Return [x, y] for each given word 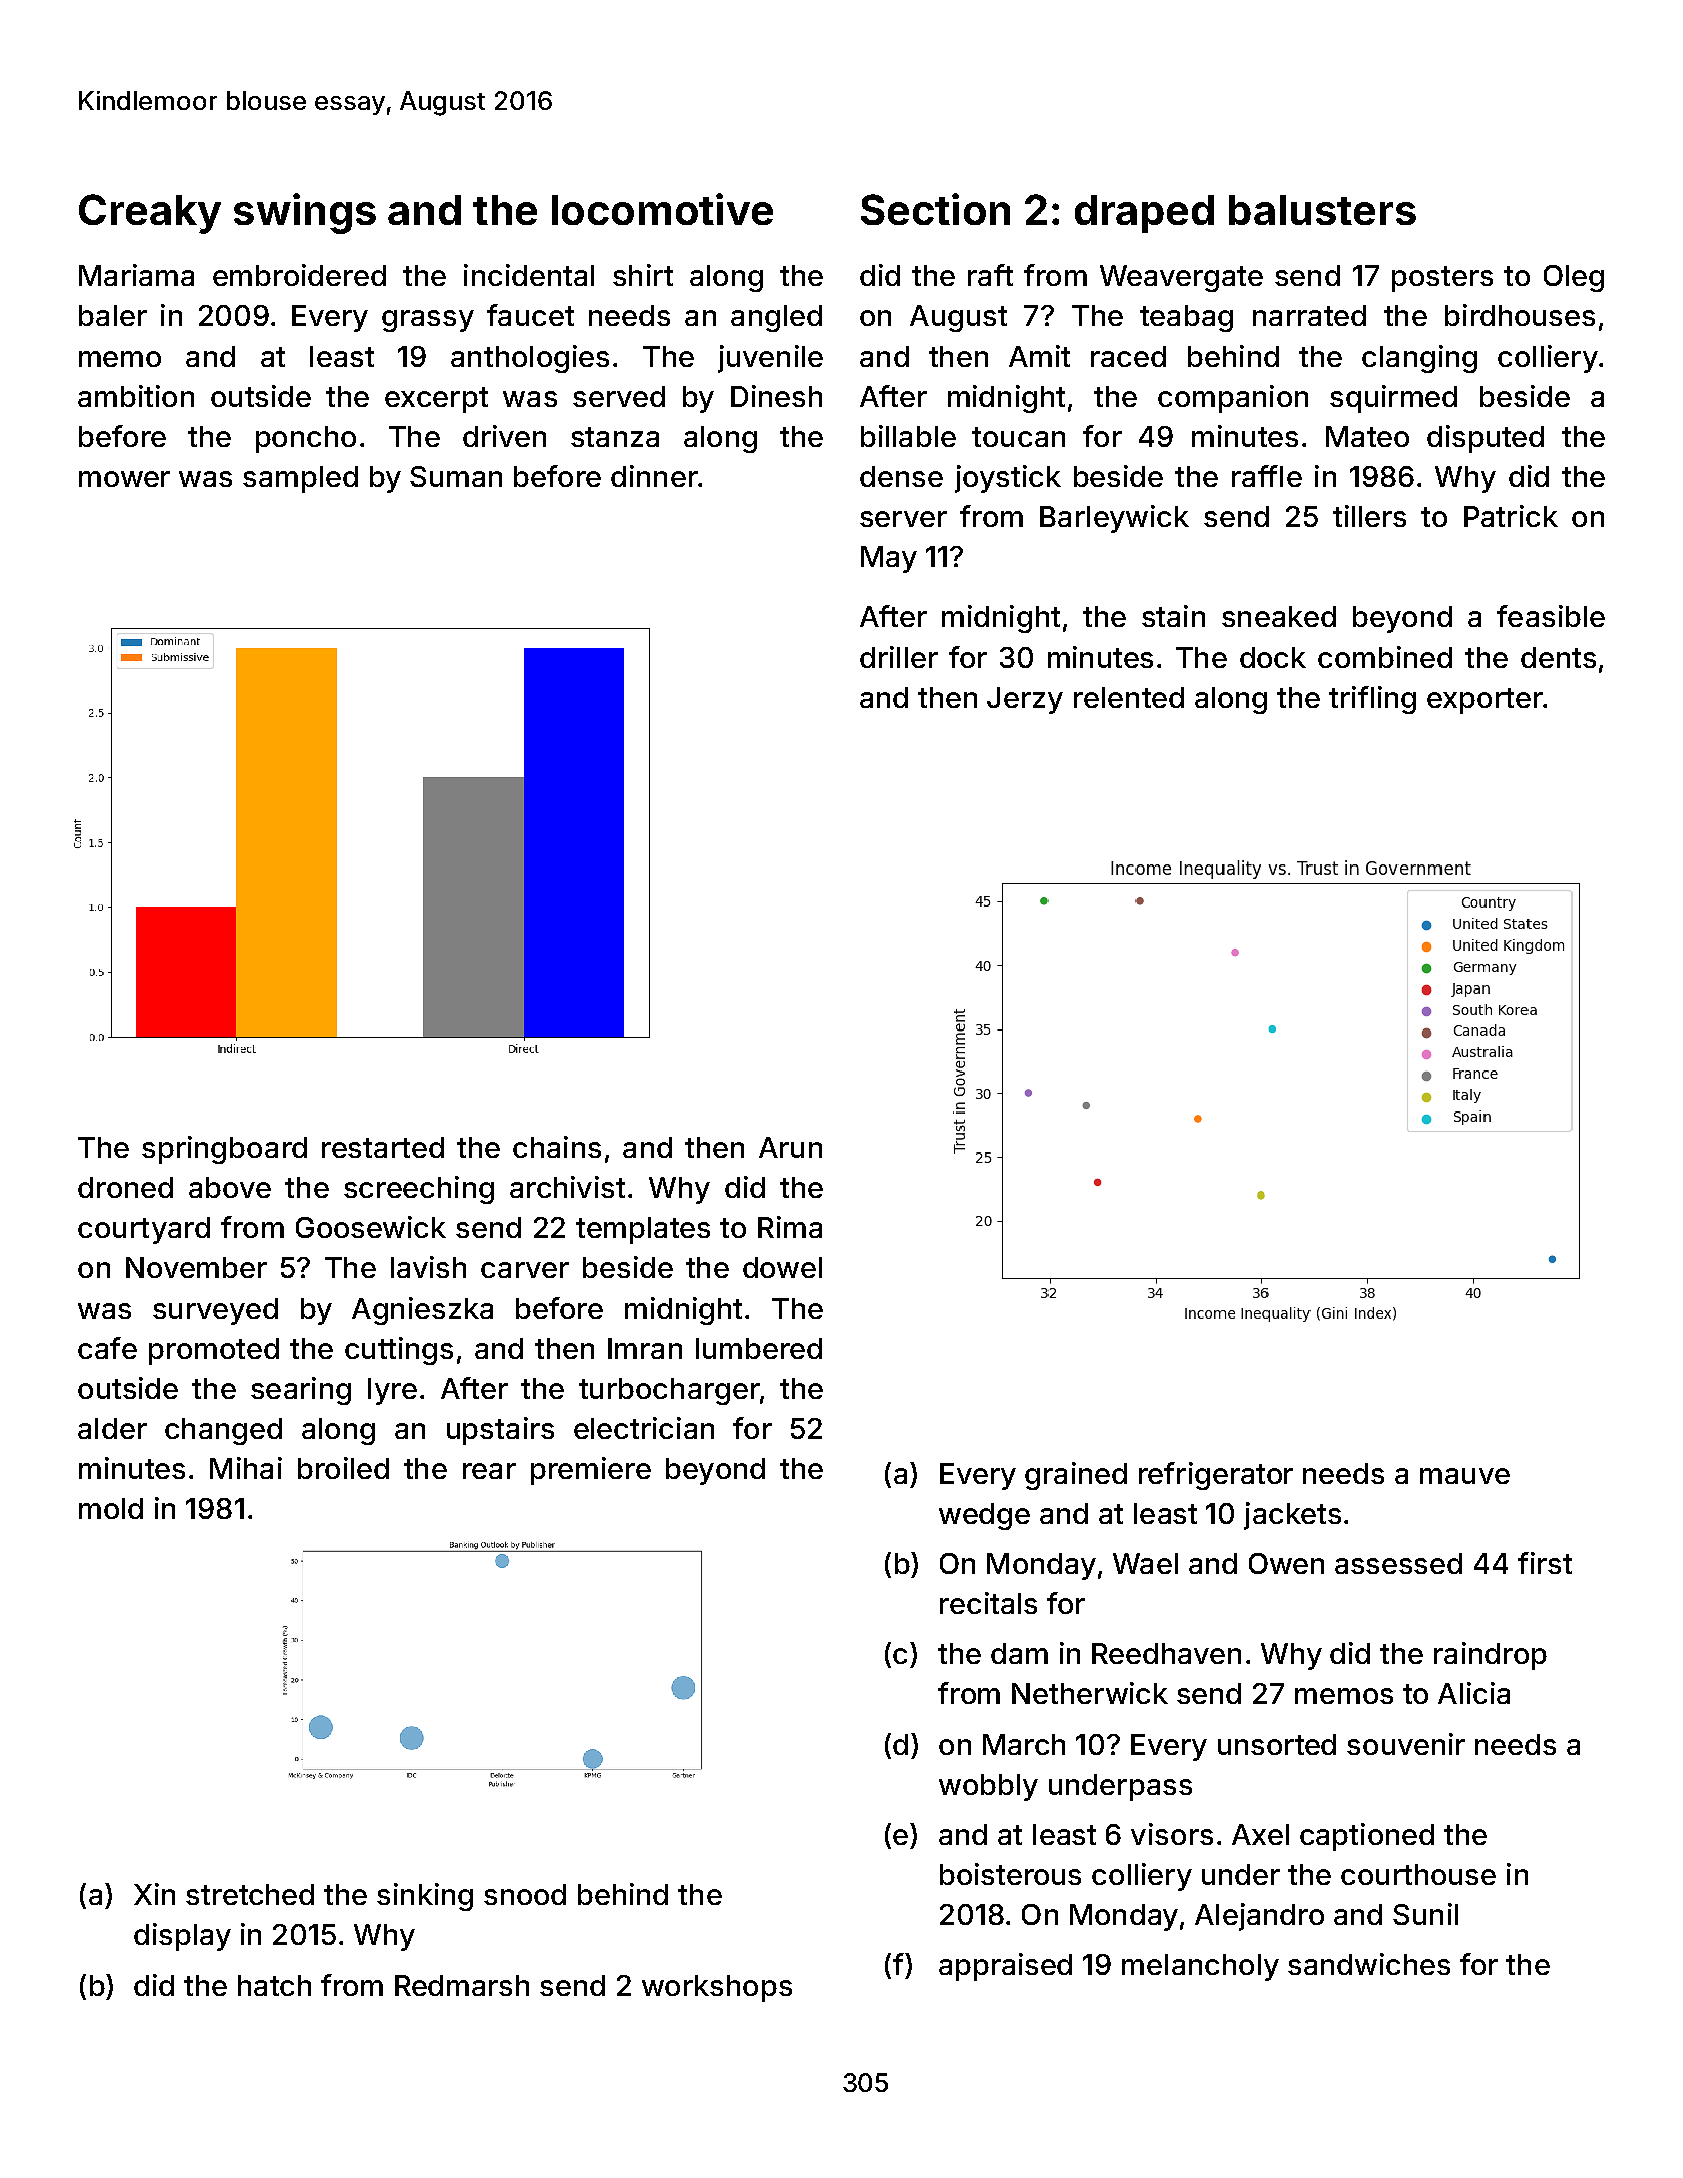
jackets [1292, 1516]
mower [124, 479]
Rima [790, 1227]
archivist [567, 1187]
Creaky [150, 214]
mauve [1465, 1476]
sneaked [1279, 616]
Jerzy [1025, 700]
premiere [591, 1471]
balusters [1322, 210]
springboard [224, 1150]
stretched [250, 1894]
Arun [790, 1147]
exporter [1485, 701]
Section [935, 209]
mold [111, 1508]
